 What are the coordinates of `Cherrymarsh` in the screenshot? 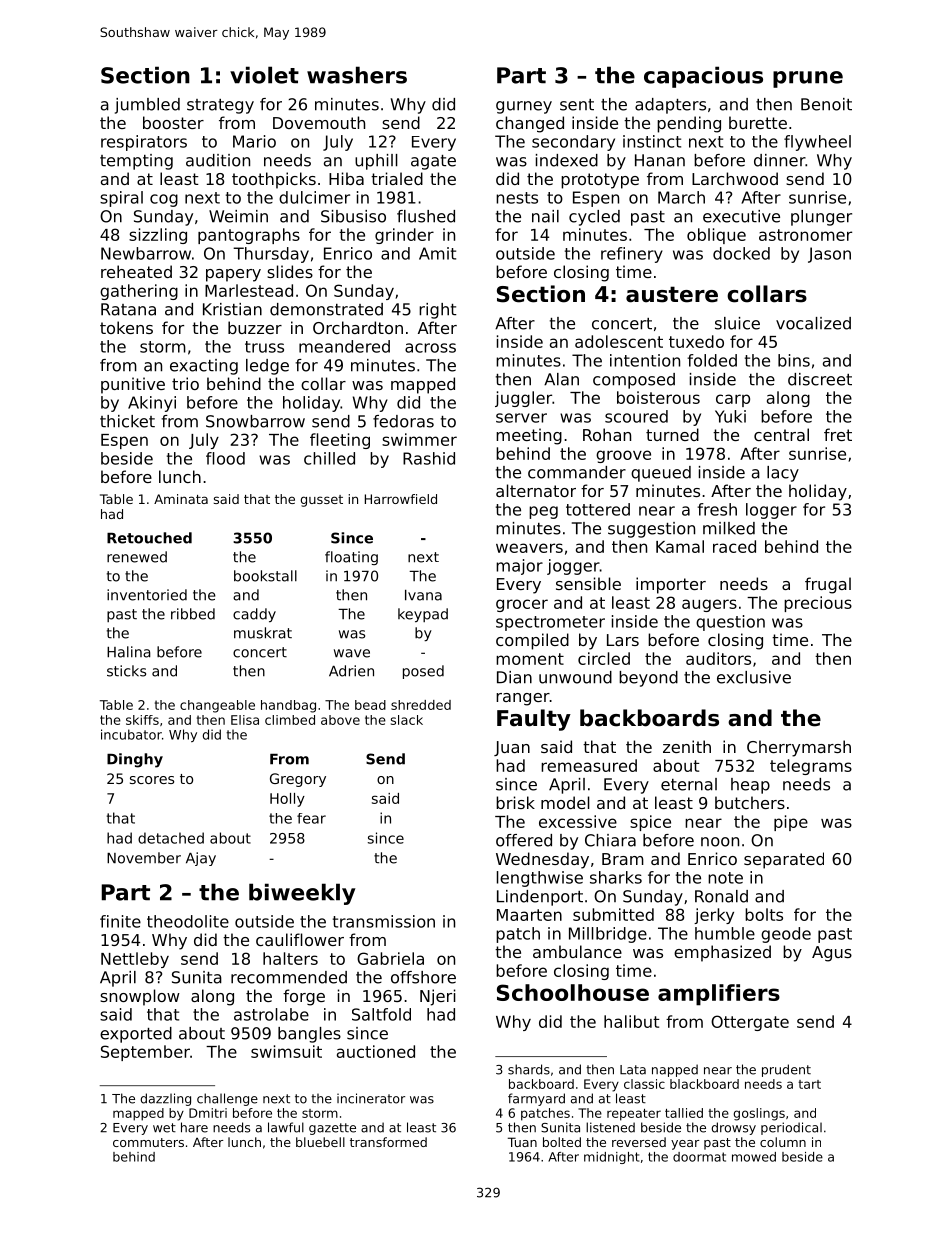 It's located at (799, 748).
